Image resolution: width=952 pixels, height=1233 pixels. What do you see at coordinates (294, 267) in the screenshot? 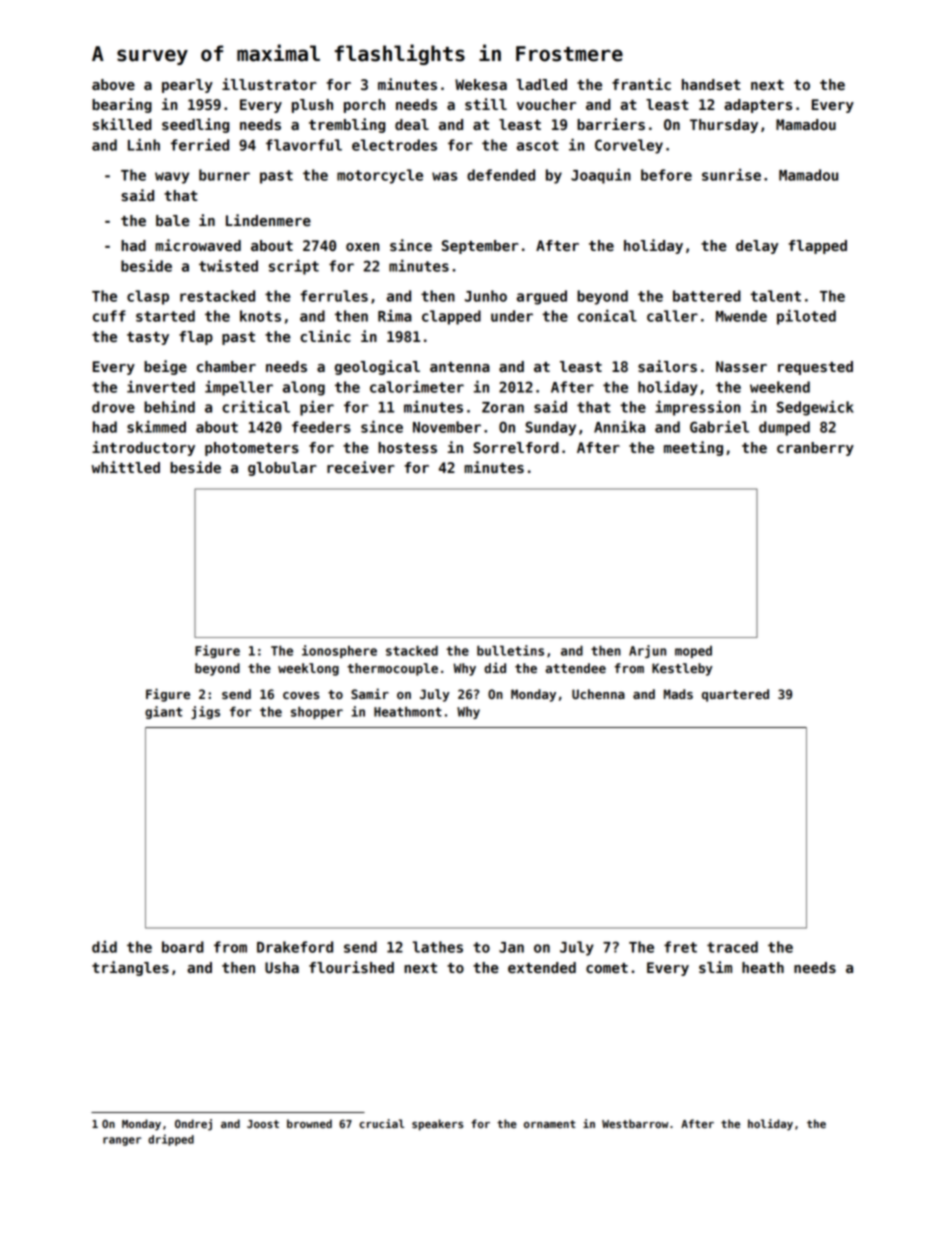
I see `script` at bounding box center [294, 267].
